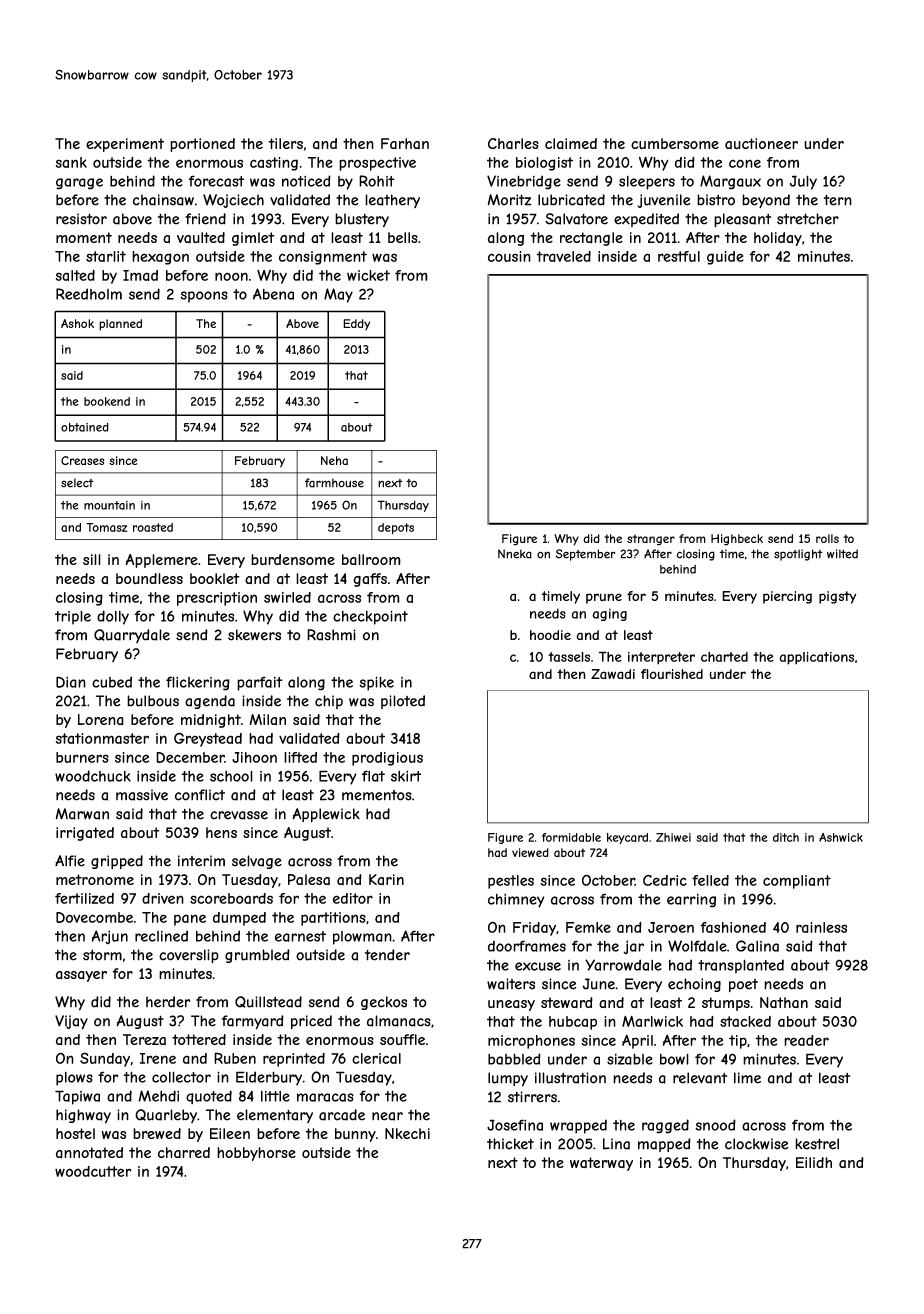  I want to click on lubricated, so click(571, 200).
